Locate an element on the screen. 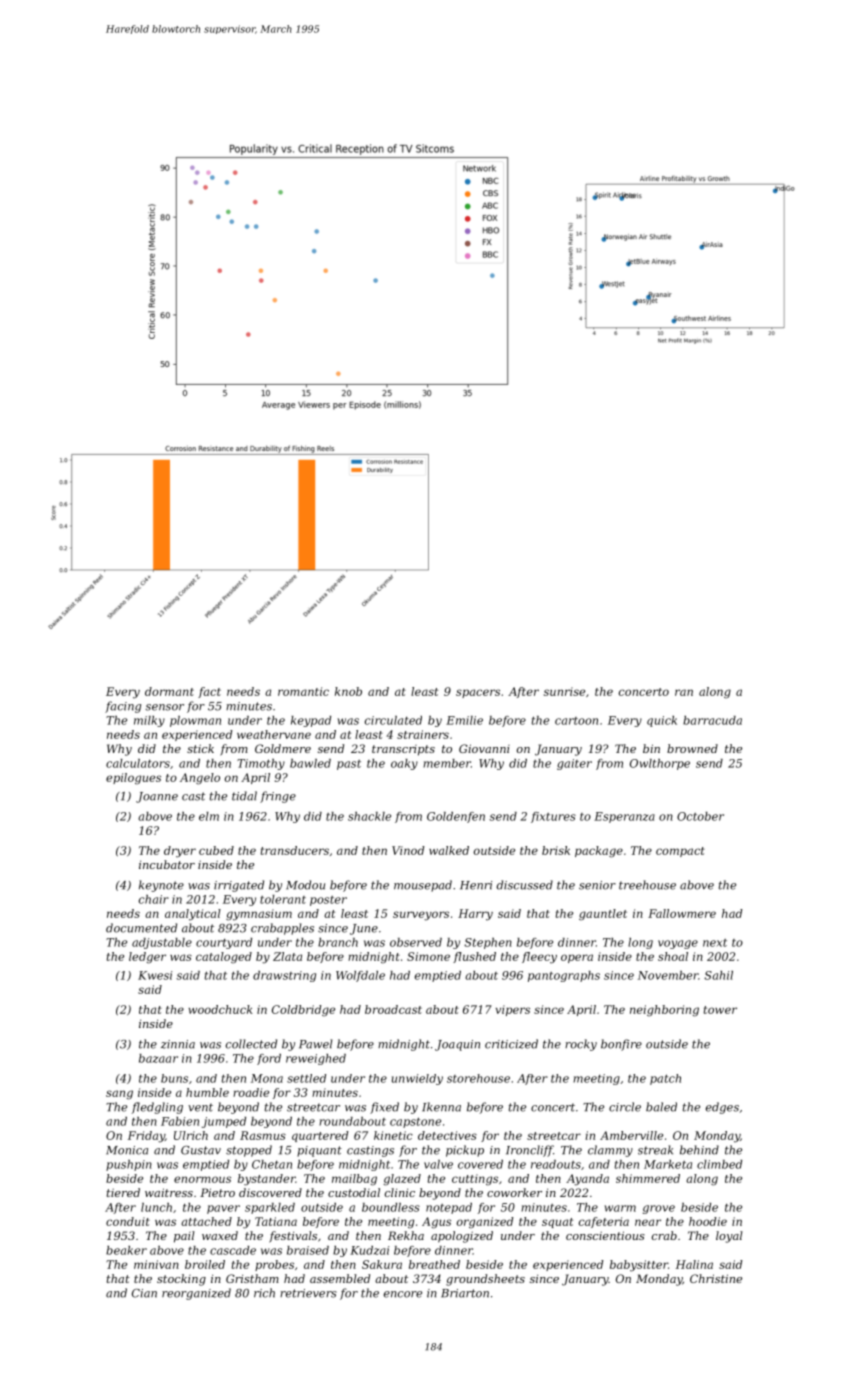 The width and height of the screenshot is (849, 1400). Wolfdale is located at coordinates (360, 976).
